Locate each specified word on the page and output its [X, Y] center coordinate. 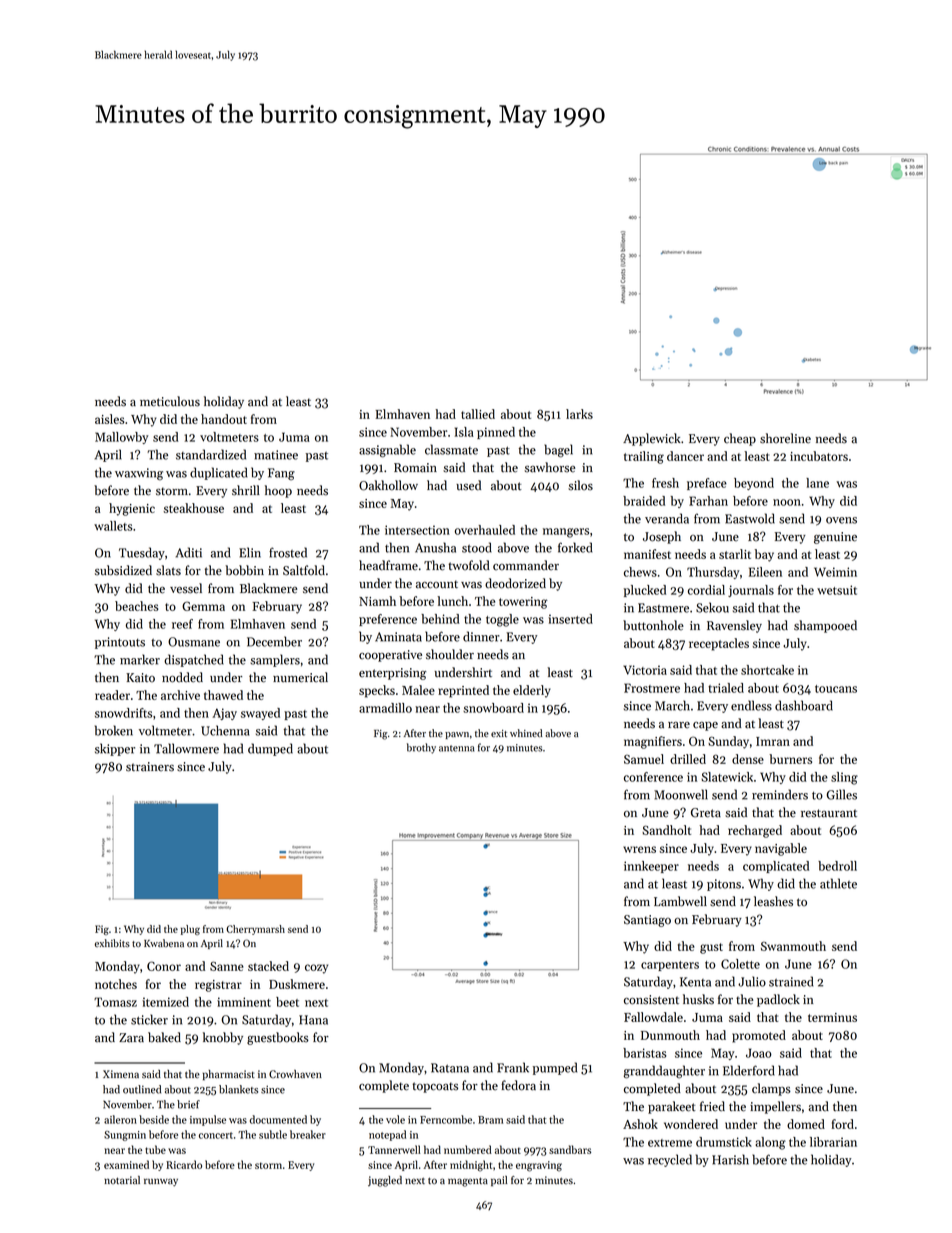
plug [190, 930]
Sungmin [125, 1136]
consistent [651, 1000]
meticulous [170, 401]
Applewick [652, 439]
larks [579, 414]
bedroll [837, 866]
